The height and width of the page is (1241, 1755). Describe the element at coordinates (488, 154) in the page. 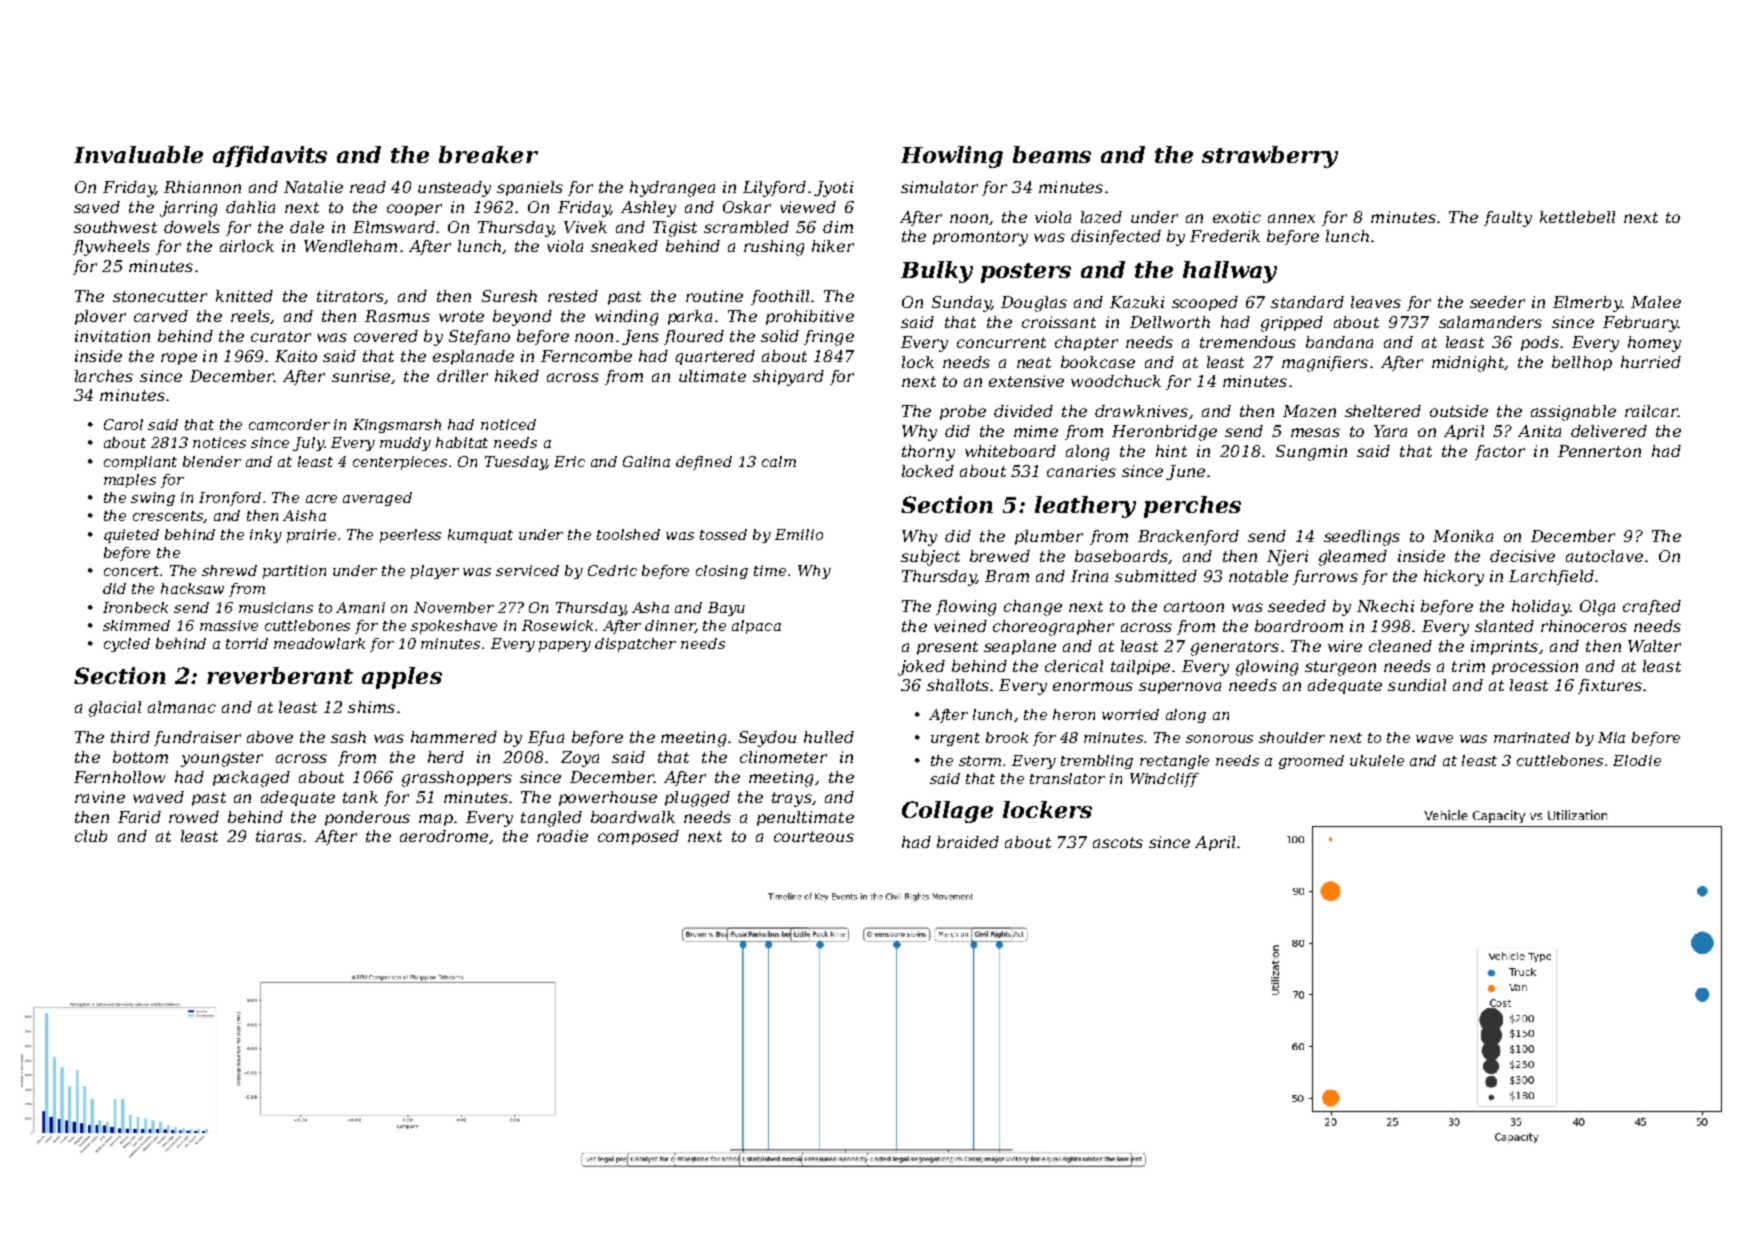

I see `breaker` at that location.
